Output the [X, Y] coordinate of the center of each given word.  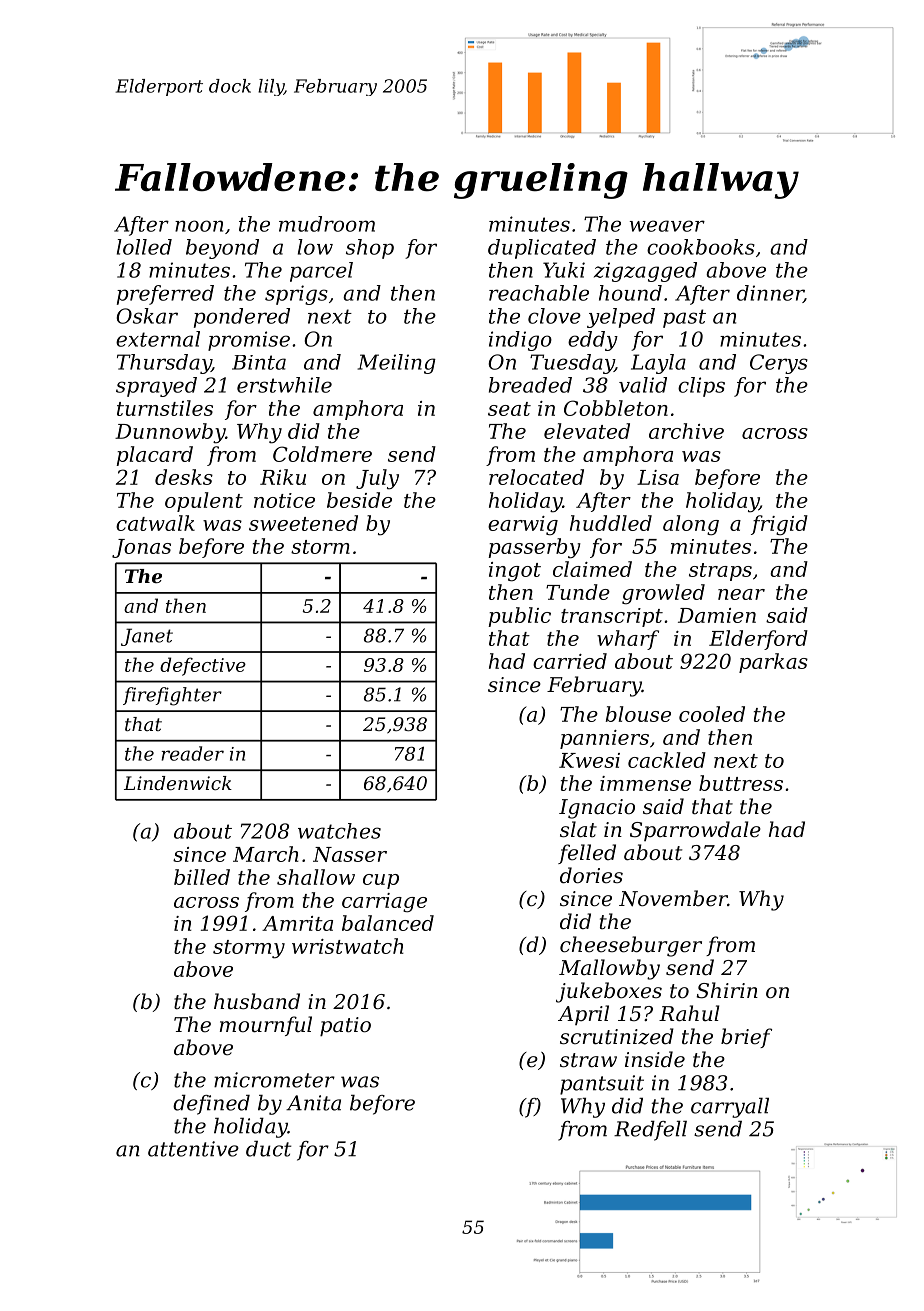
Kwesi [589, 760]
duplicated [542, 249]
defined [211, 1105]
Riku [283, 477]
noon [199, 226]
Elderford [758, 640]
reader [192, 753]
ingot [515, 572]
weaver [667, 226]
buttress [741, 783]
